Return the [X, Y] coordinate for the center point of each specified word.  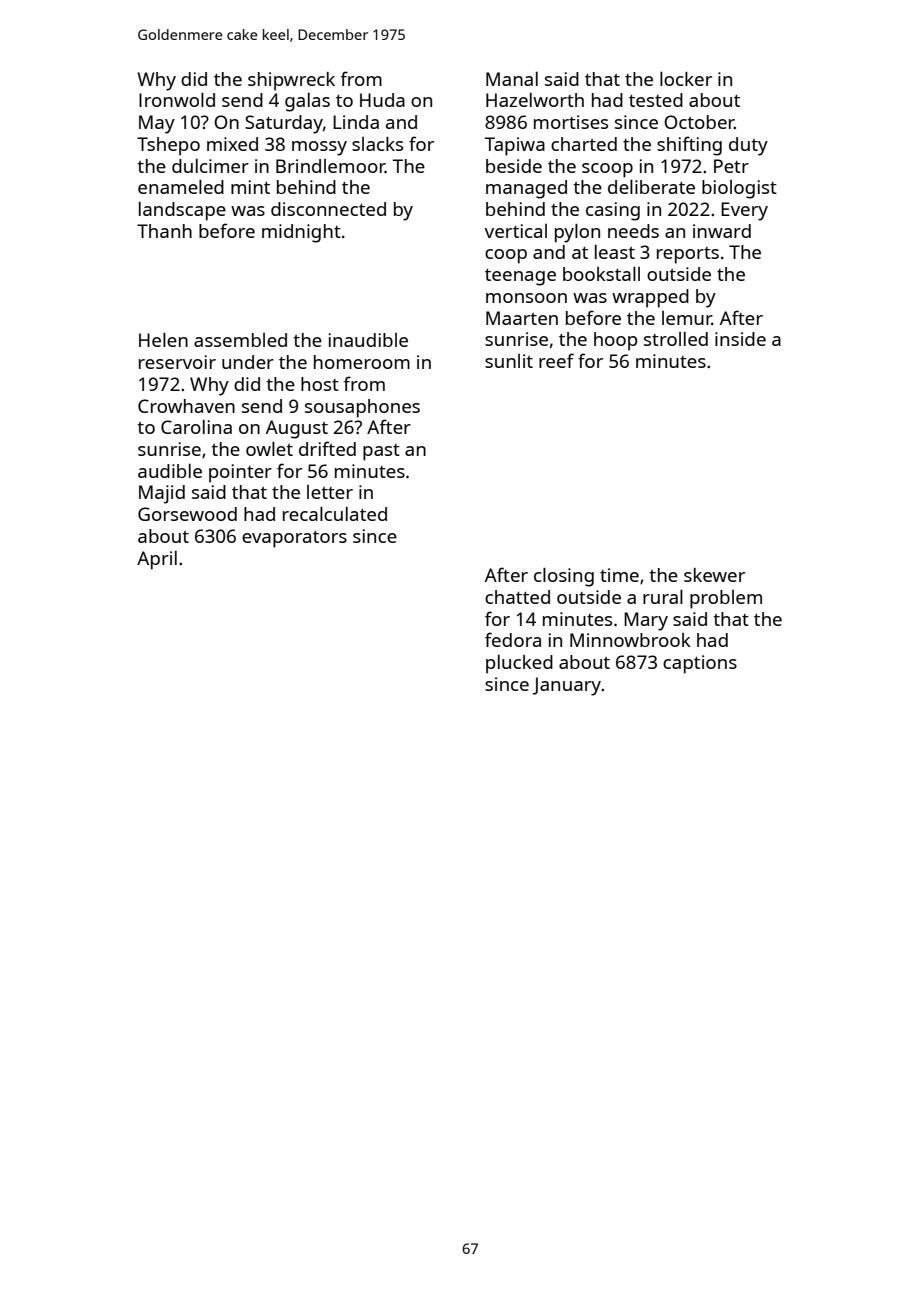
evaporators [294, 539]
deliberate [651, 186]
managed [526, 189]
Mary [646, 621]
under [248, 362]
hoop [615, 341]
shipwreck [291, 81]
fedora [513, 639]
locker [686, 78]
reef [556, 360]
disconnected [328, 209]
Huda [382, 100]
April [157, 560]
